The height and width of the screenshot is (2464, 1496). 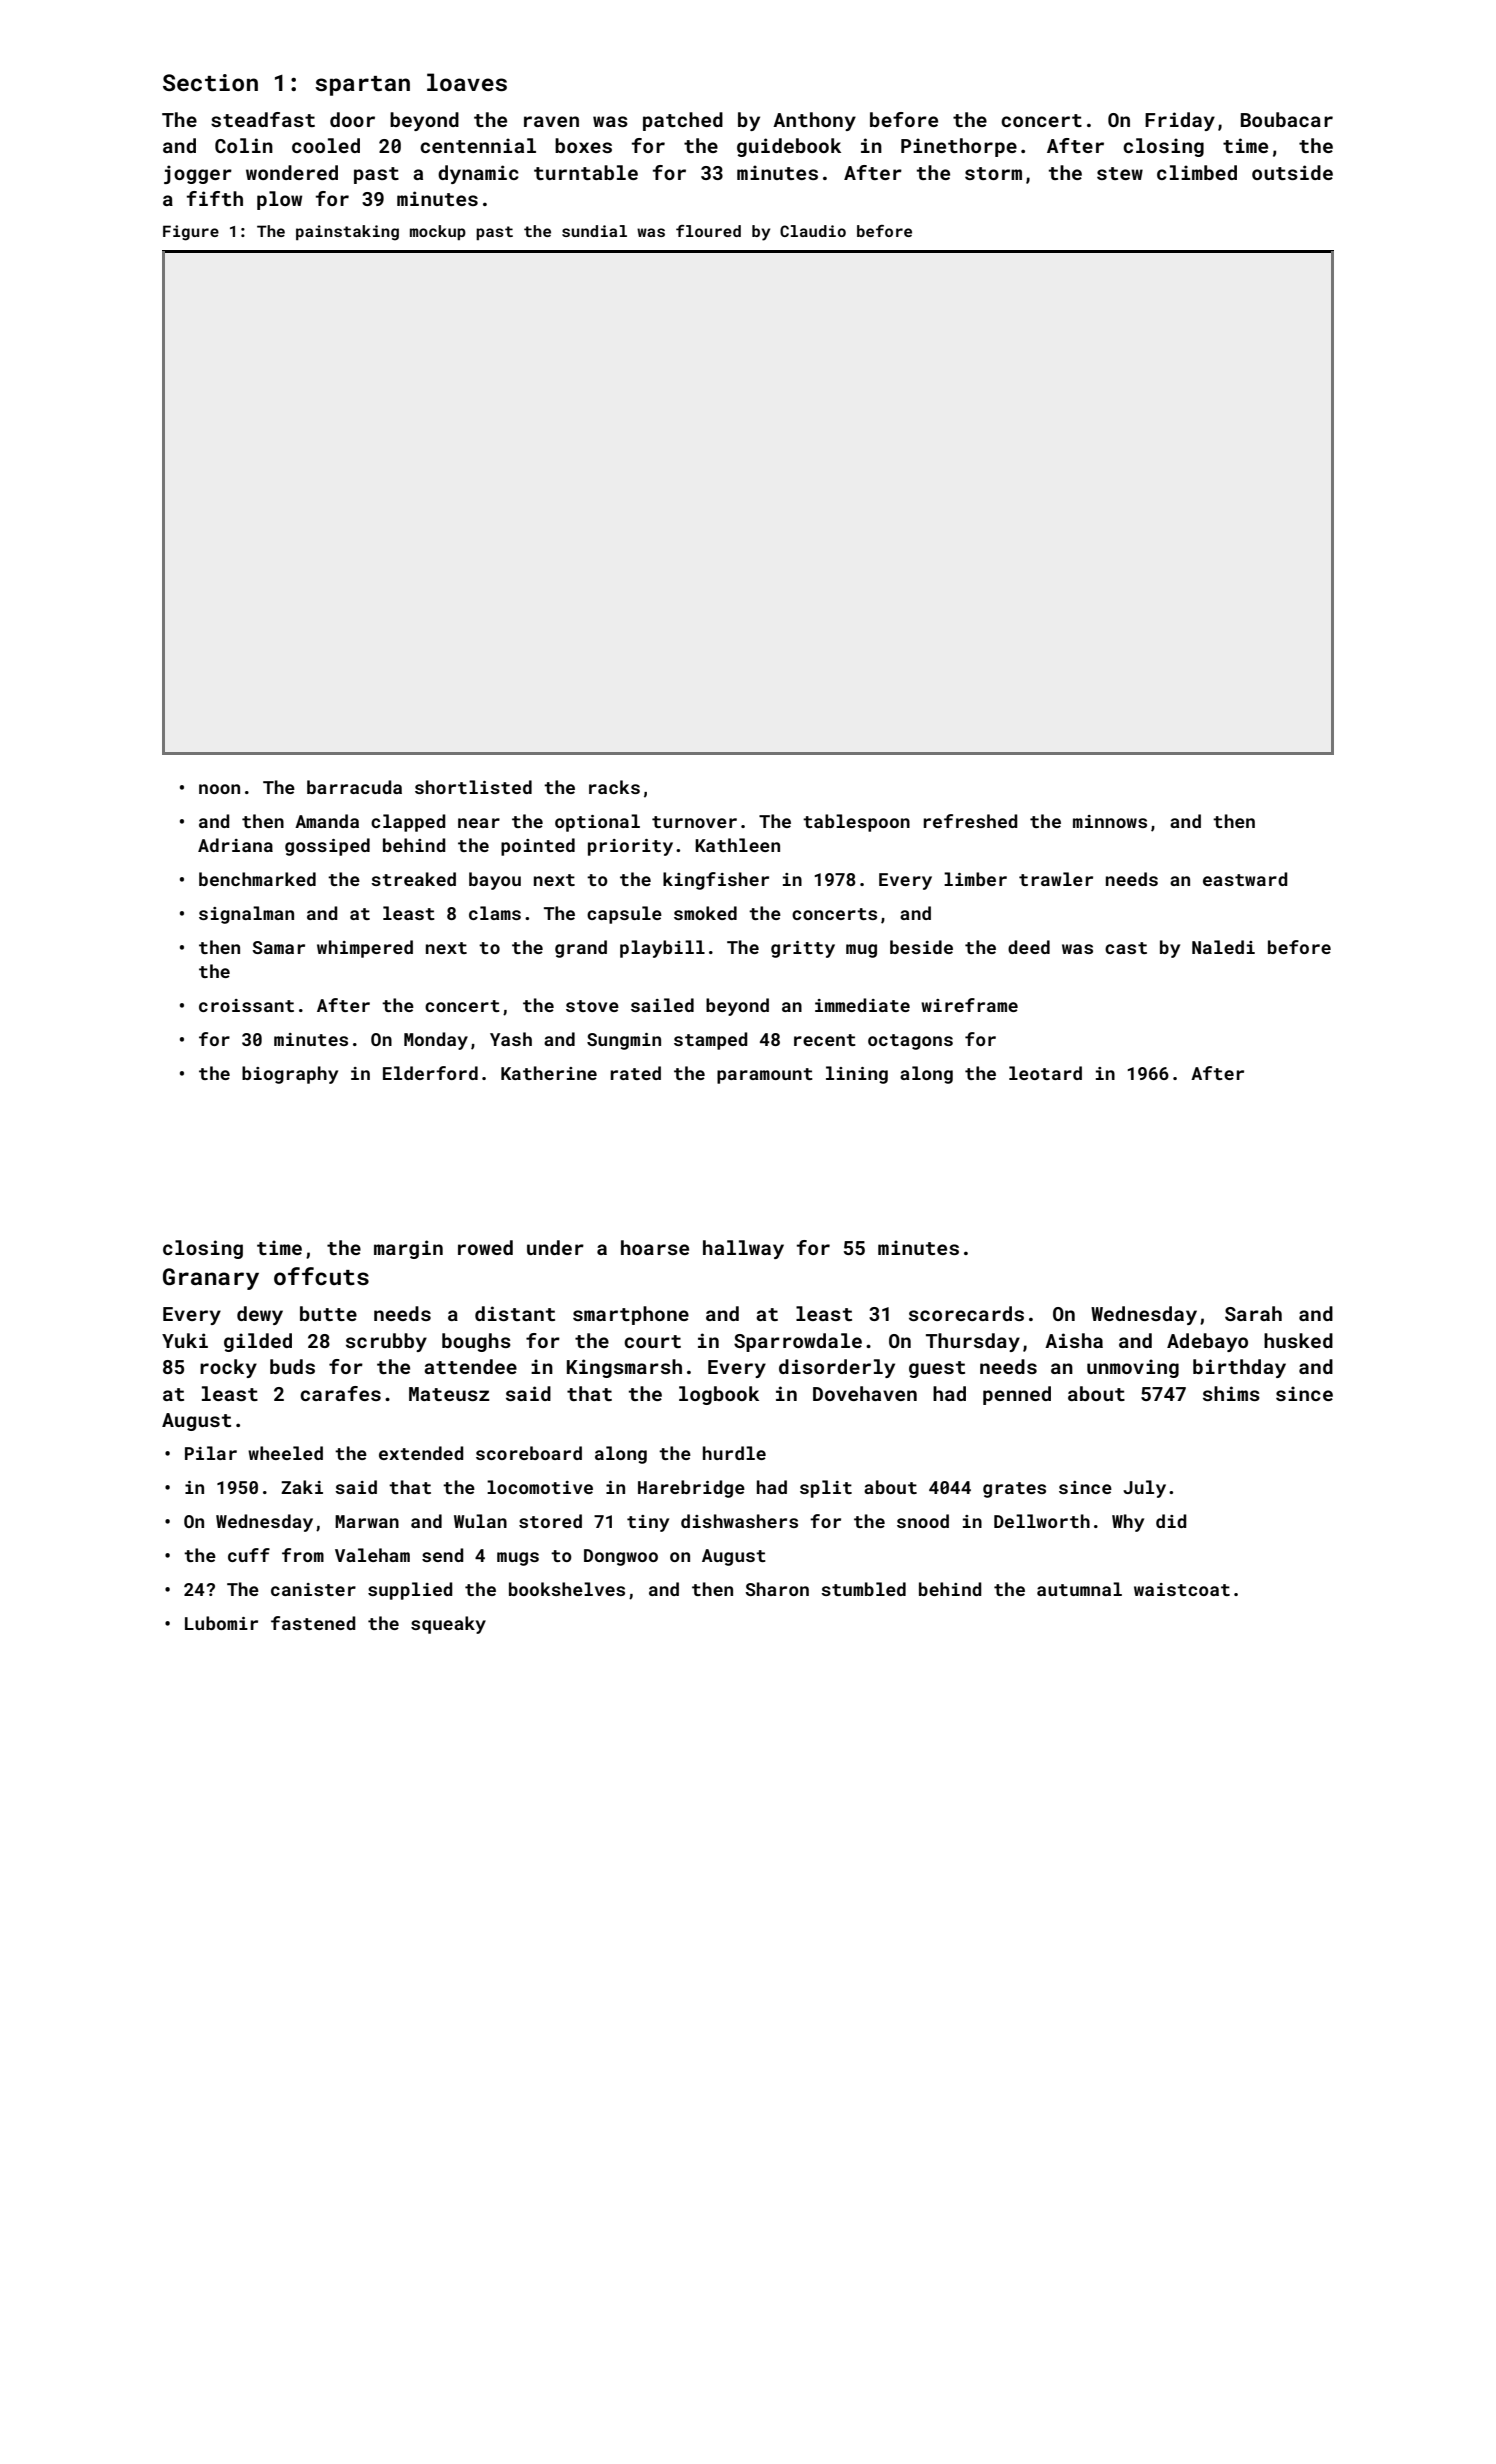 I want to click on mockup, so click(x=438, y=232).
